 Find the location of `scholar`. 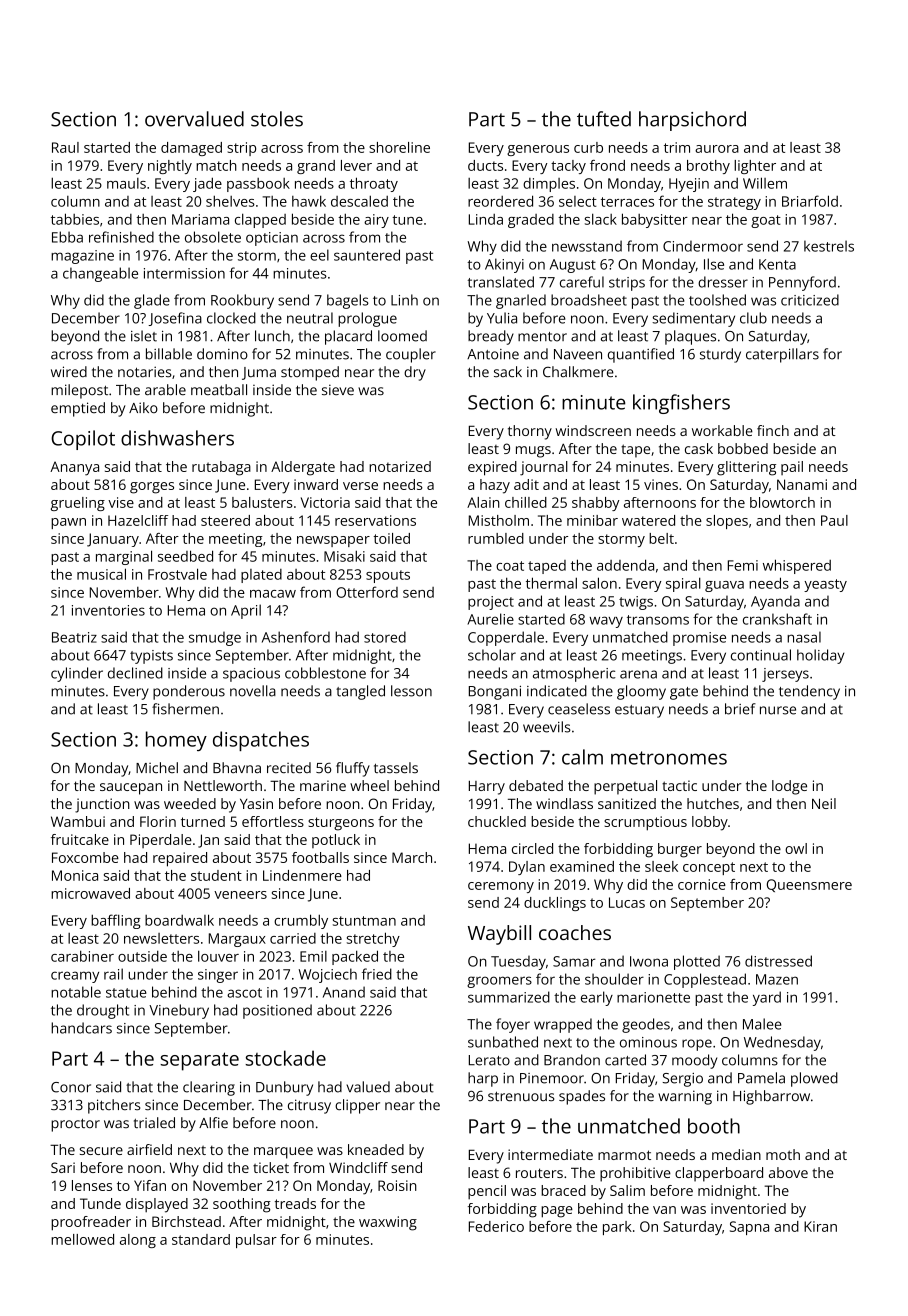

scholar is located at coordinates (492, 655).
